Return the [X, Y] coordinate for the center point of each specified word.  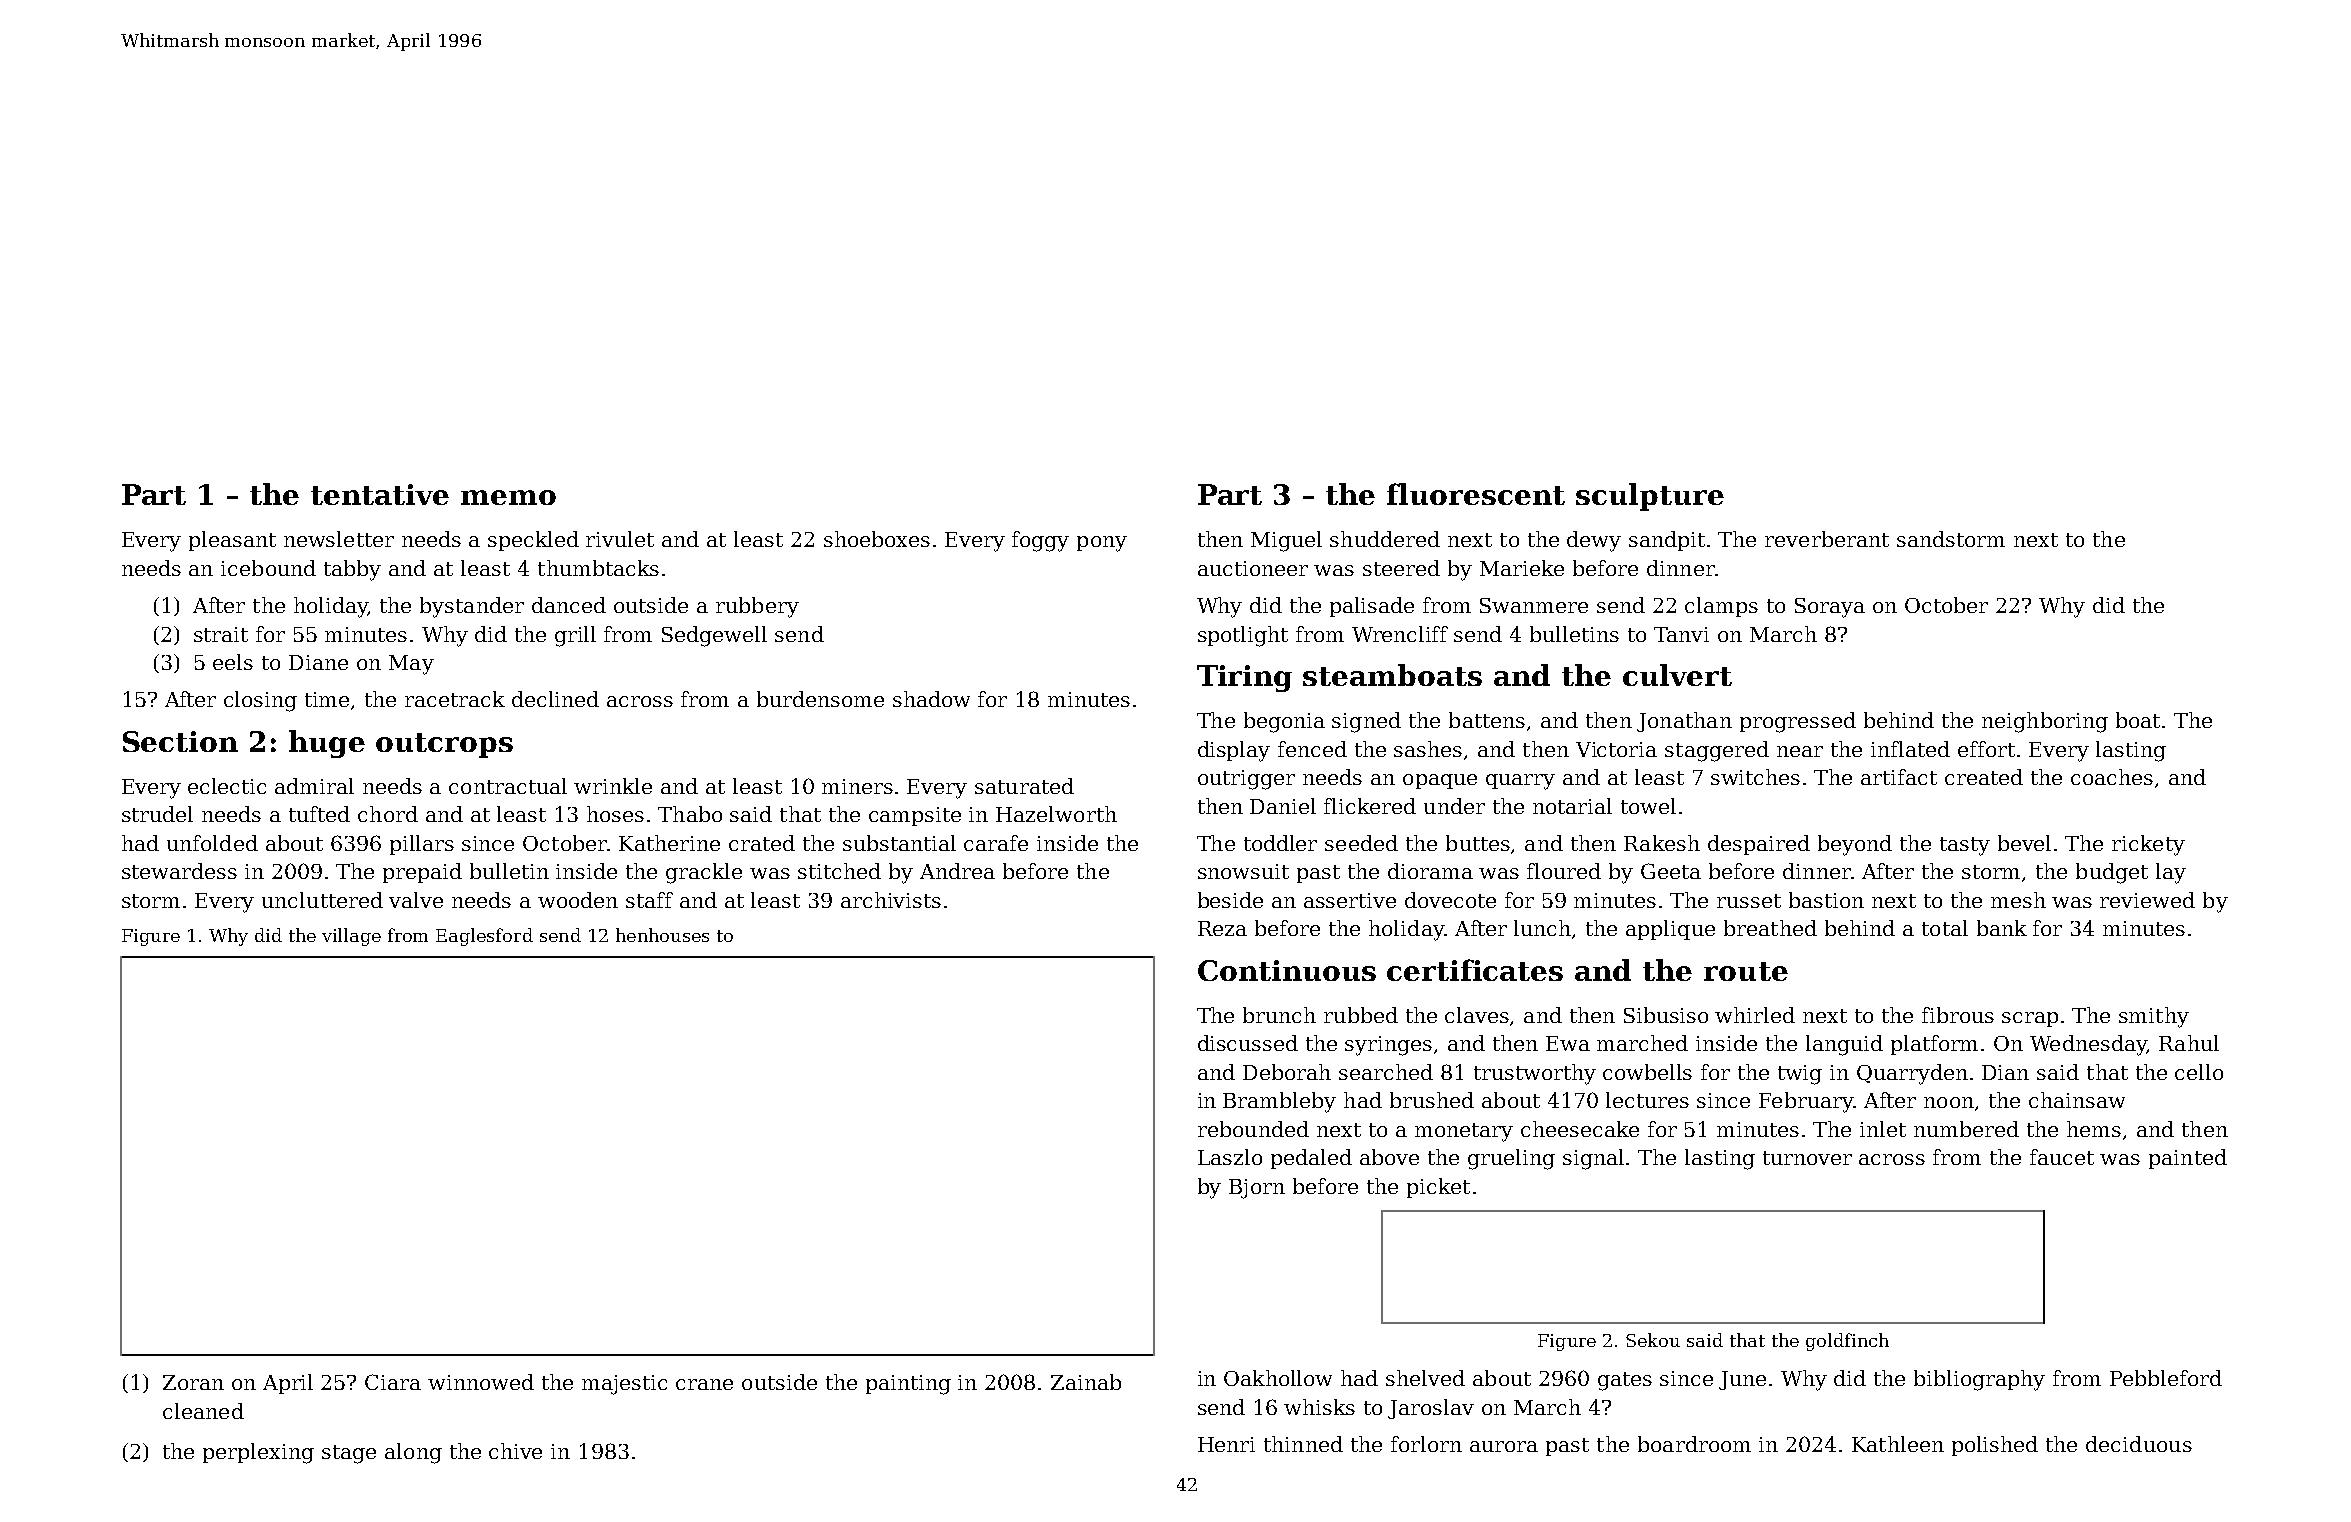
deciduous [2139, 1444]
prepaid [422, 873]
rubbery [757, 607]
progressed [1798, 722]
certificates [1475, 970]
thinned [1303, 1444]
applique [1670, 930]
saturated [1024, 786]
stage [349, 1454]
